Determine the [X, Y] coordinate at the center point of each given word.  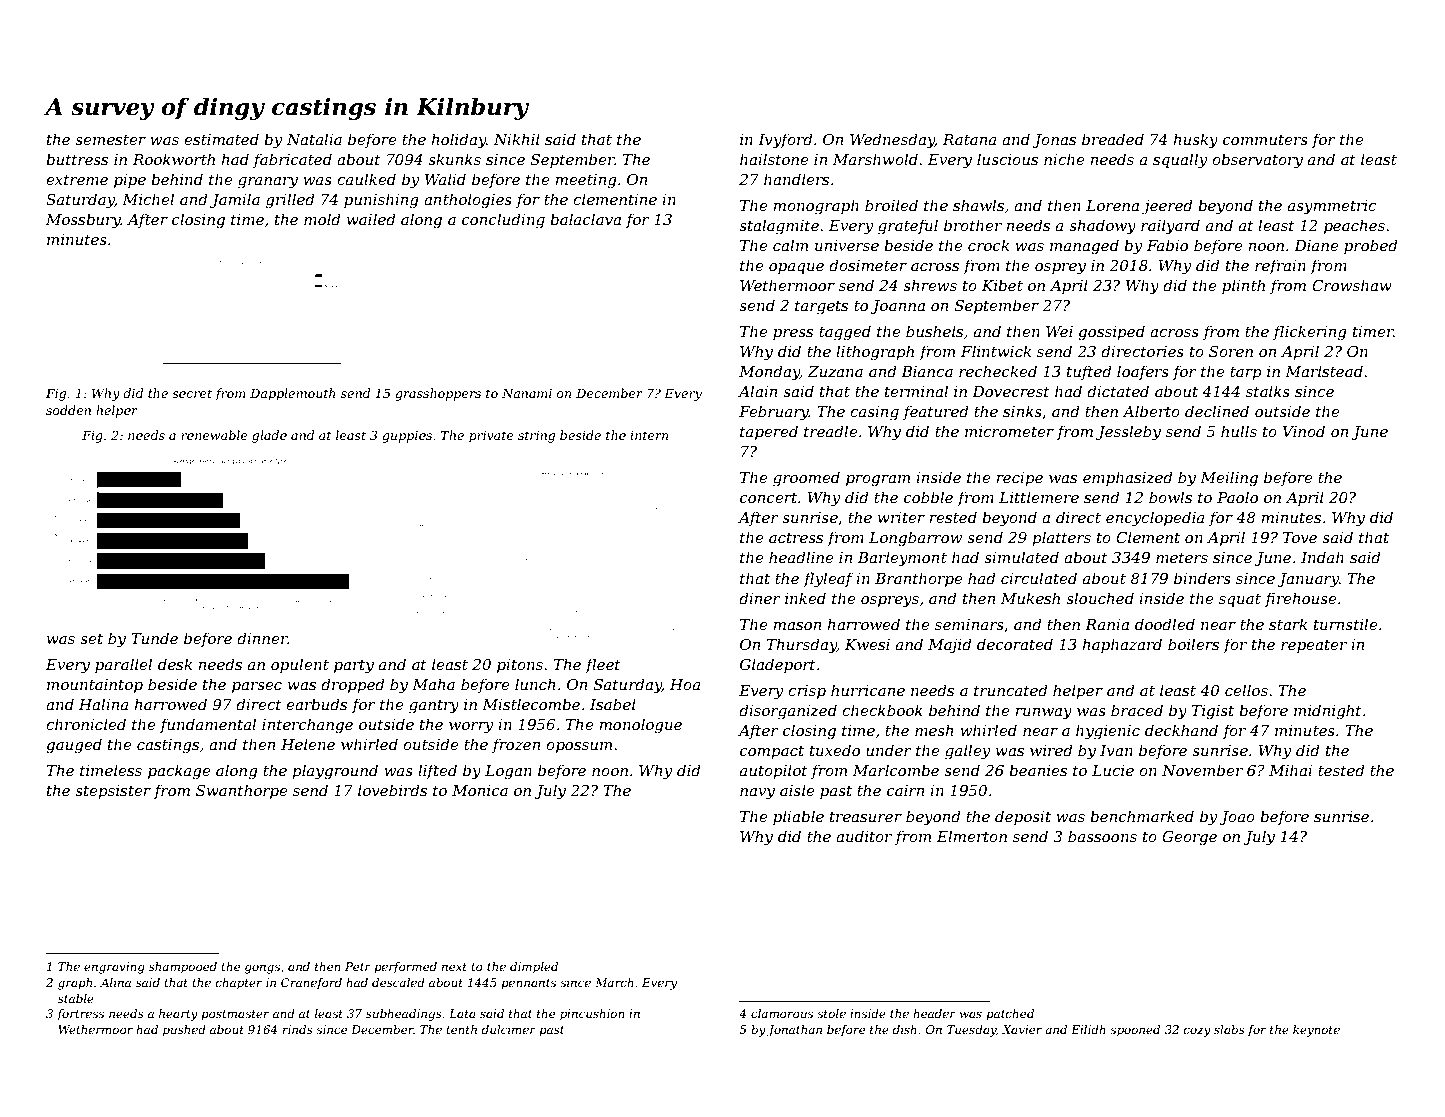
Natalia [314, 139]
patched [1010, 1015]
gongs [262, 969]
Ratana [970, 139]
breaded [1113, 139]
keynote [1316, 1031]
